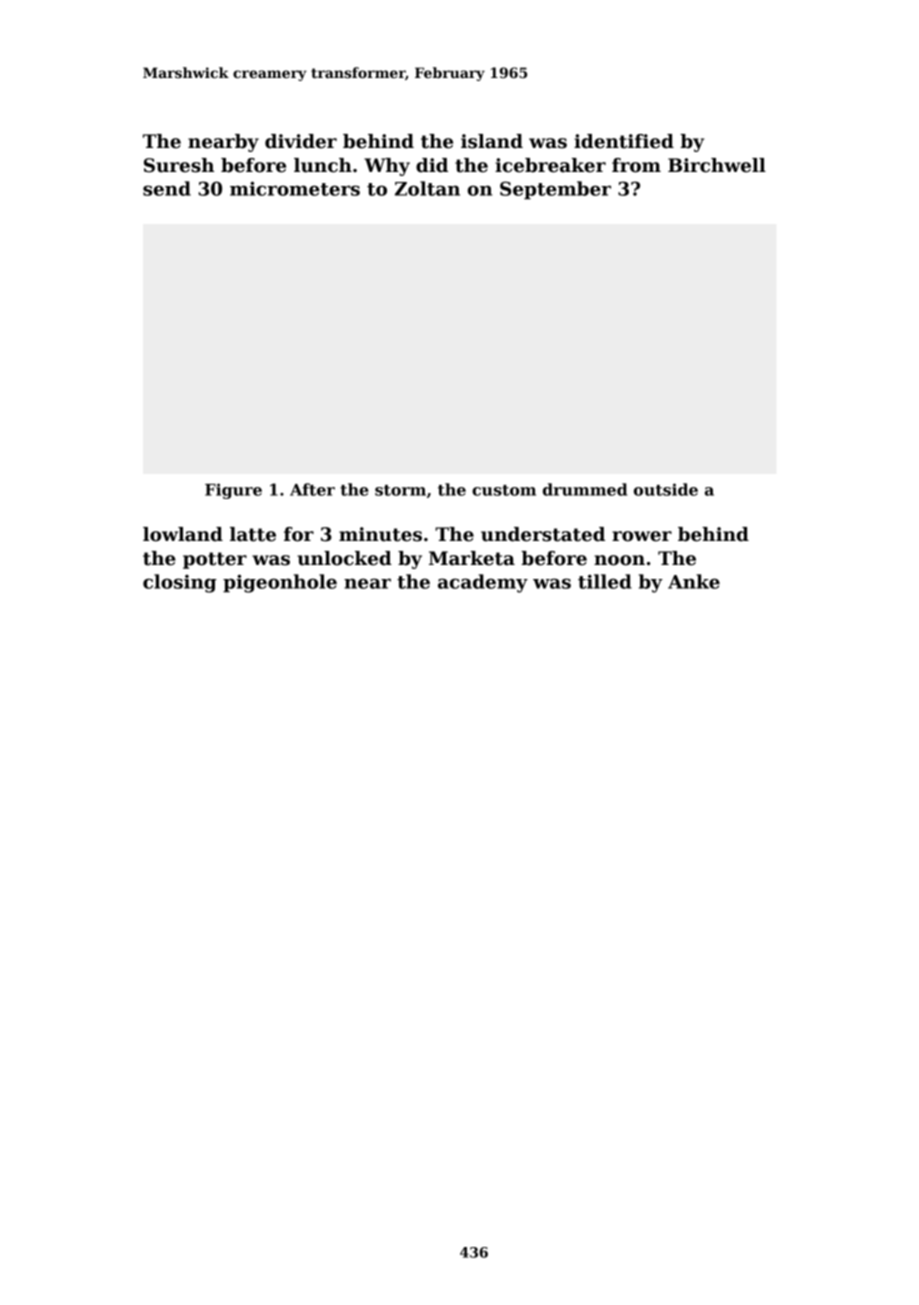 This screenshot has width=919, height=1305. I want to click on identified, so click(624, 141).
